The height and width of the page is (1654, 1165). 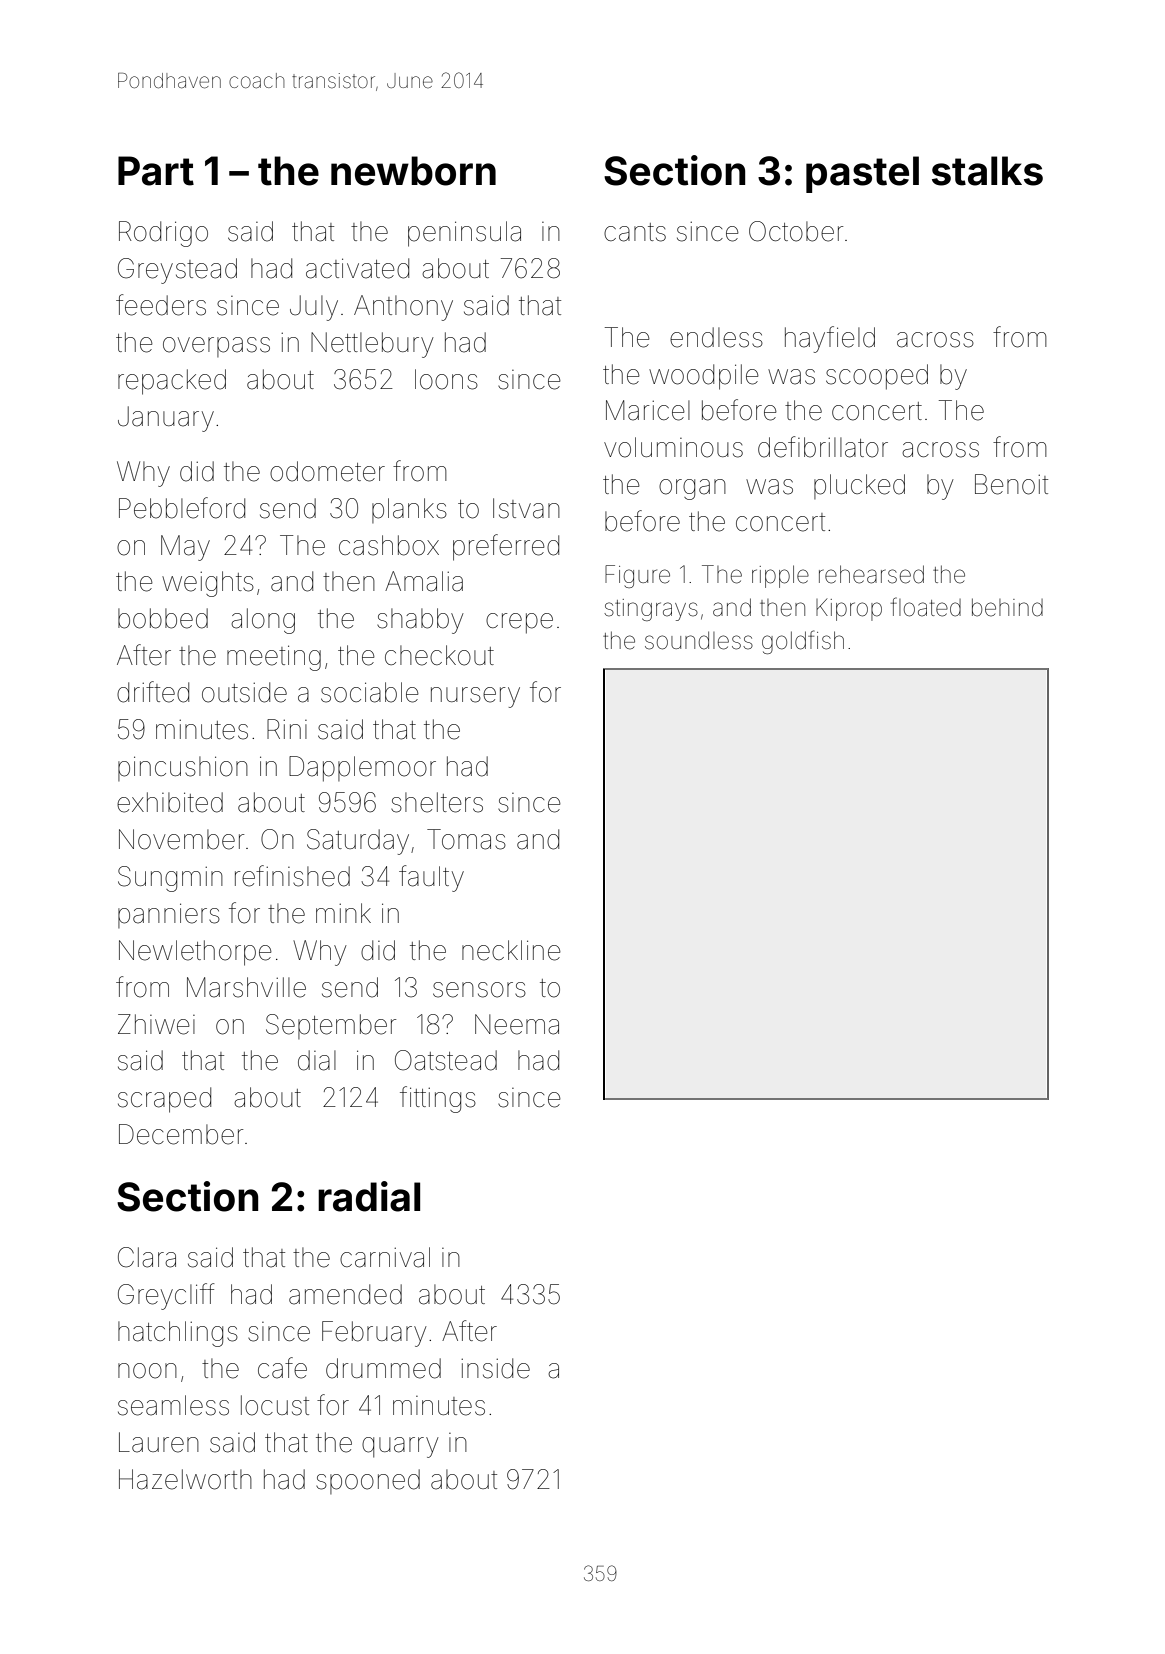 I want to click on Hazelworth, so click(x=185, y=1479).
